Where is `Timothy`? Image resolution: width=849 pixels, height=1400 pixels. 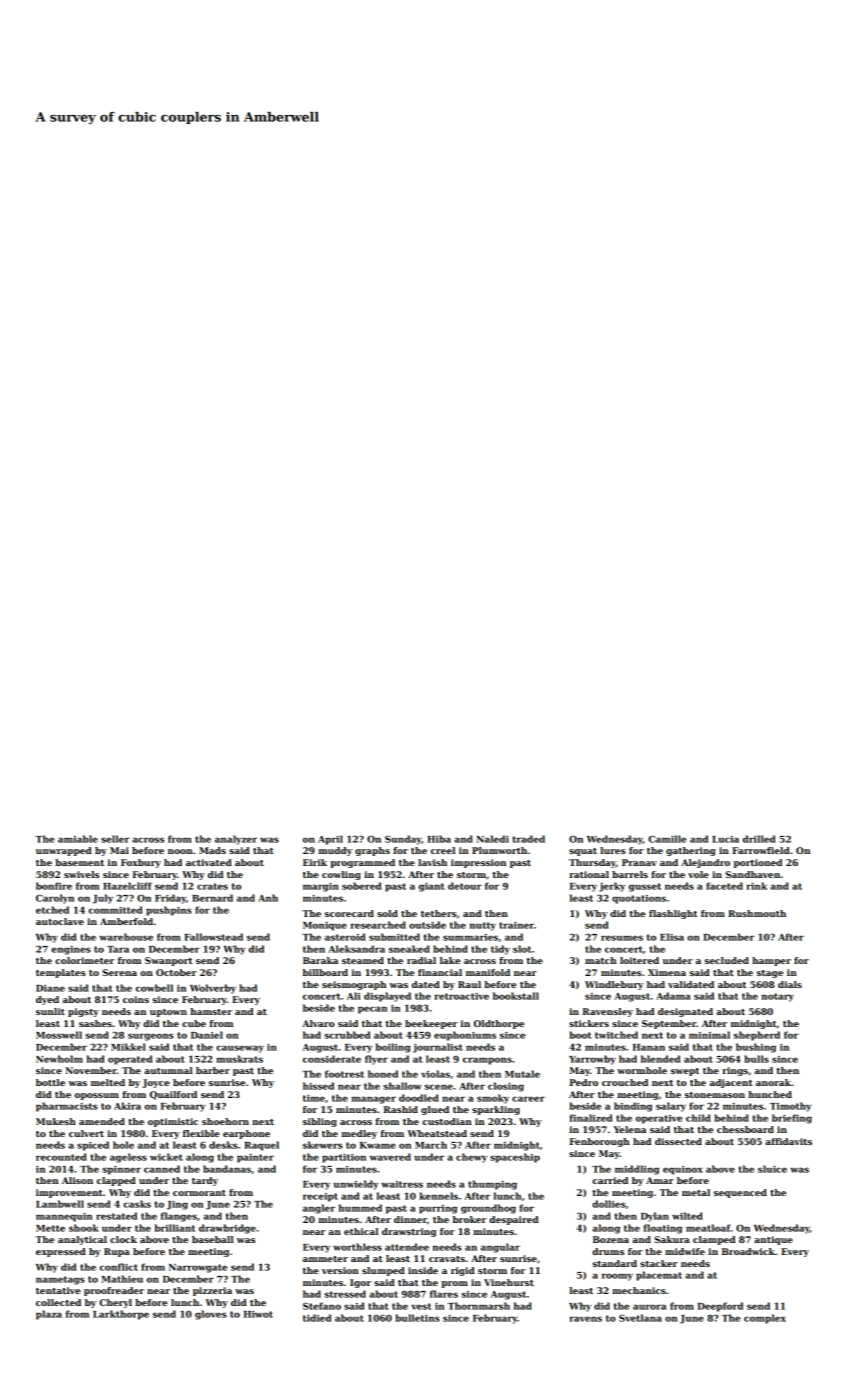 Timothy is located at coordinates (791, 1107).
